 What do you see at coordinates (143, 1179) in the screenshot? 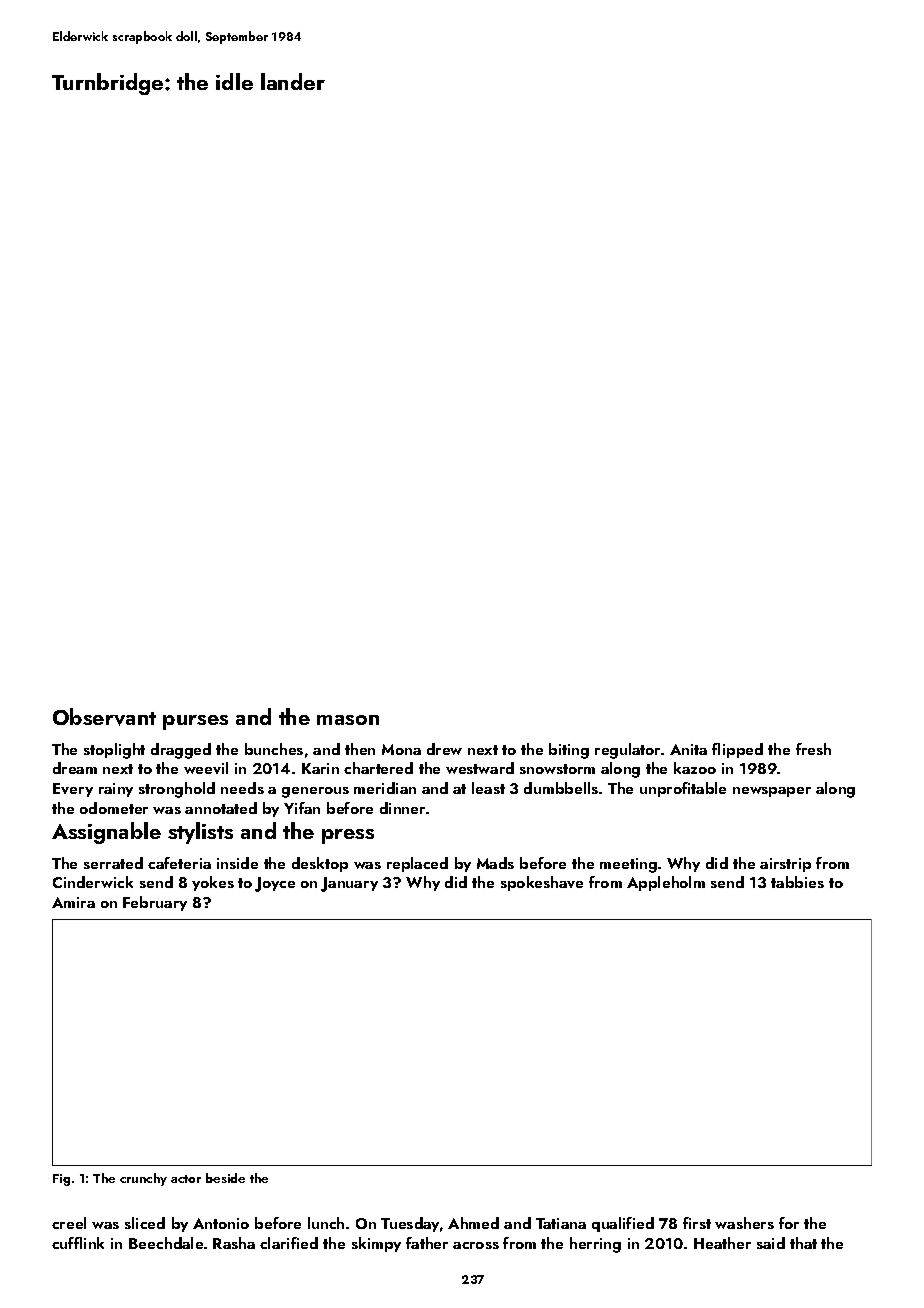
I see `crunchy` at bounding box center [143, 1179].
